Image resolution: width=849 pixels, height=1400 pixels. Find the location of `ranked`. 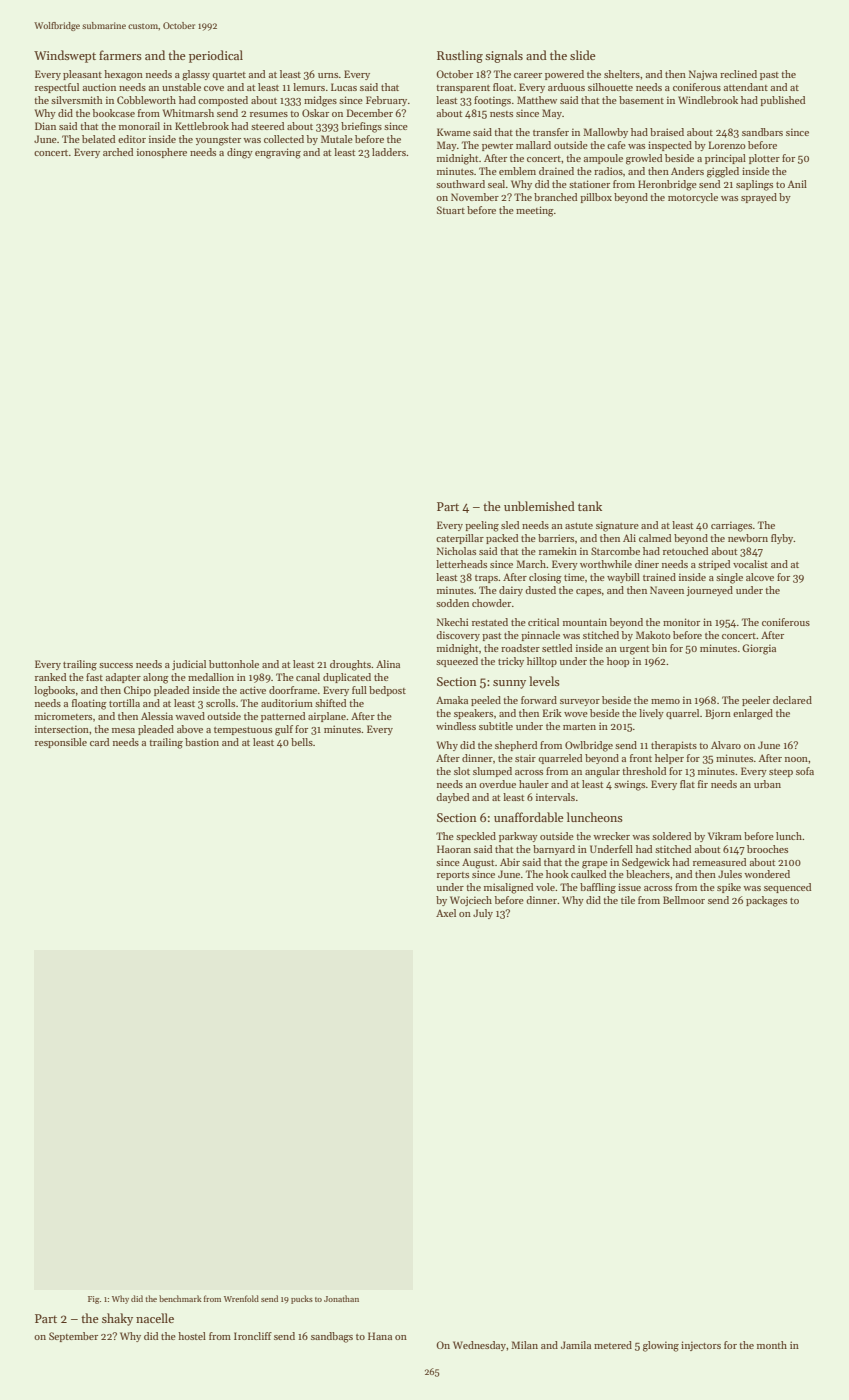

ranked is located at coordinates (50, 677).
